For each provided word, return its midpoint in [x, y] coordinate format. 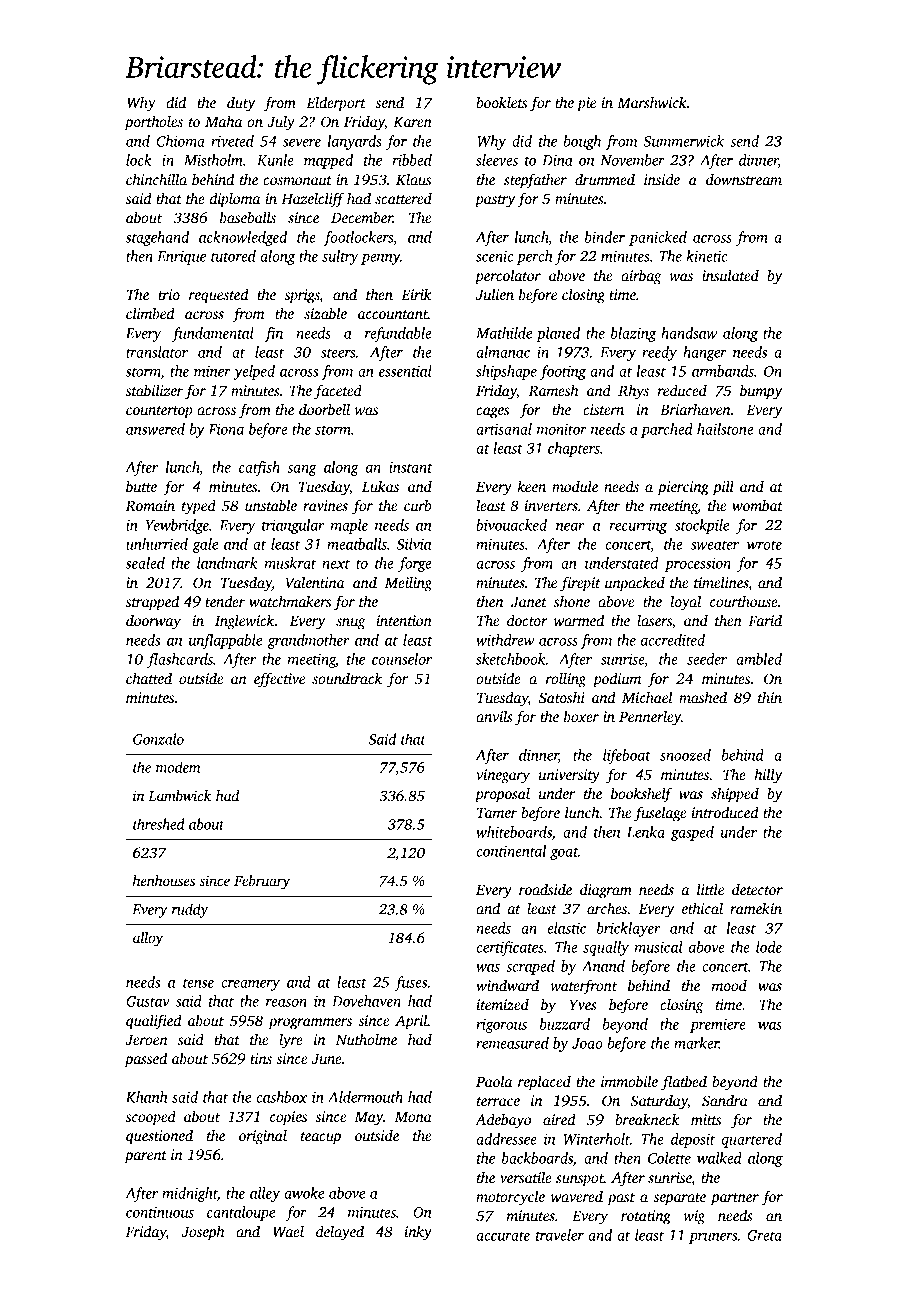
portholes [154, 123]
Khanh [146, 1097]
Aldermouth [365, 1097]
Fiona [226, 429]
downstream [744, 179]
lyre [291, 1041]
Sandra [725, 1100]
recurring [638, 527]
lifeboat [627, 756]
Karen [412, 121]
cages [492, 413]
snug [350, 624]
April [411, 1022]
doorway [153, 622]
